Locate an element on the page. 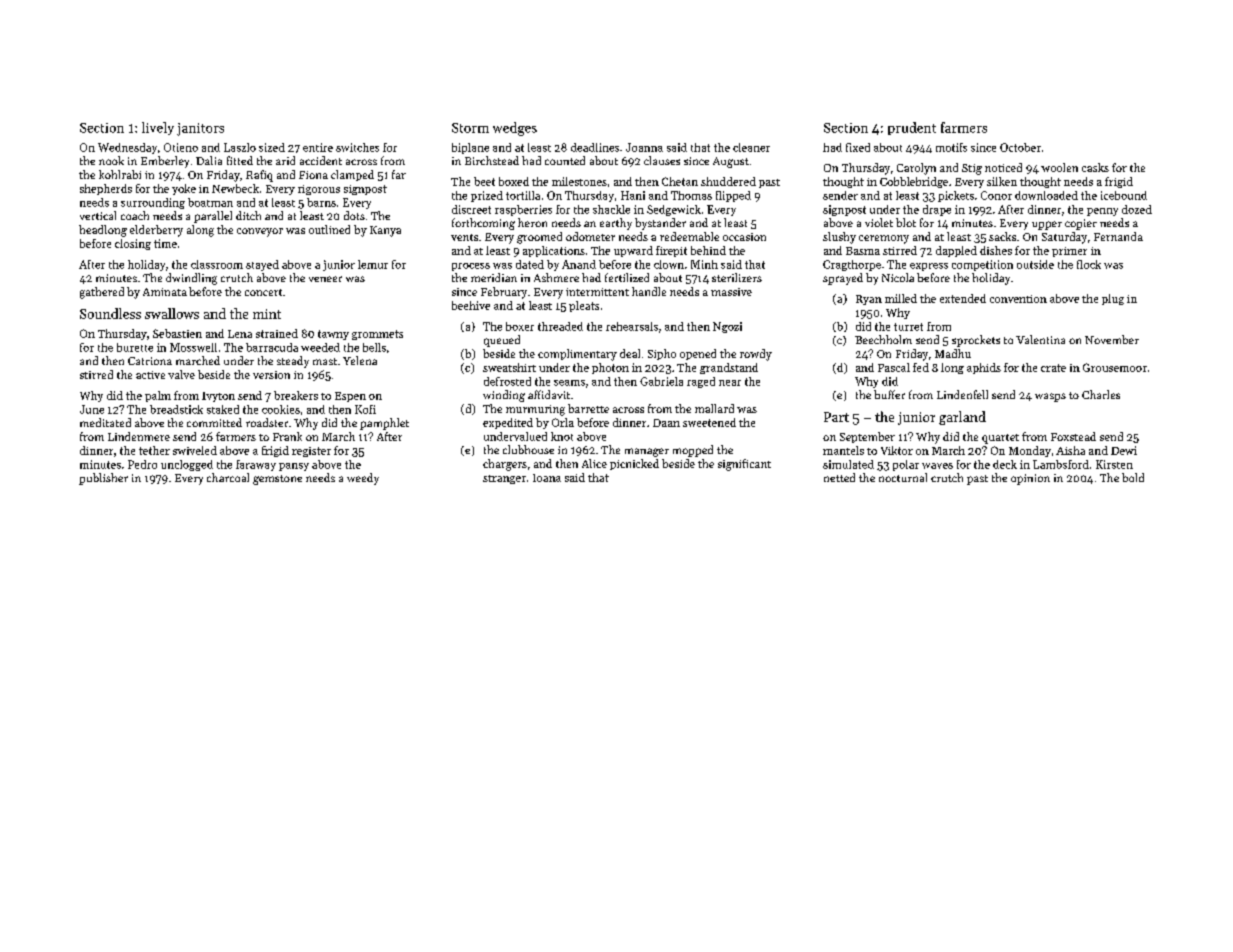  massive is located at coordinates (731, 292).
